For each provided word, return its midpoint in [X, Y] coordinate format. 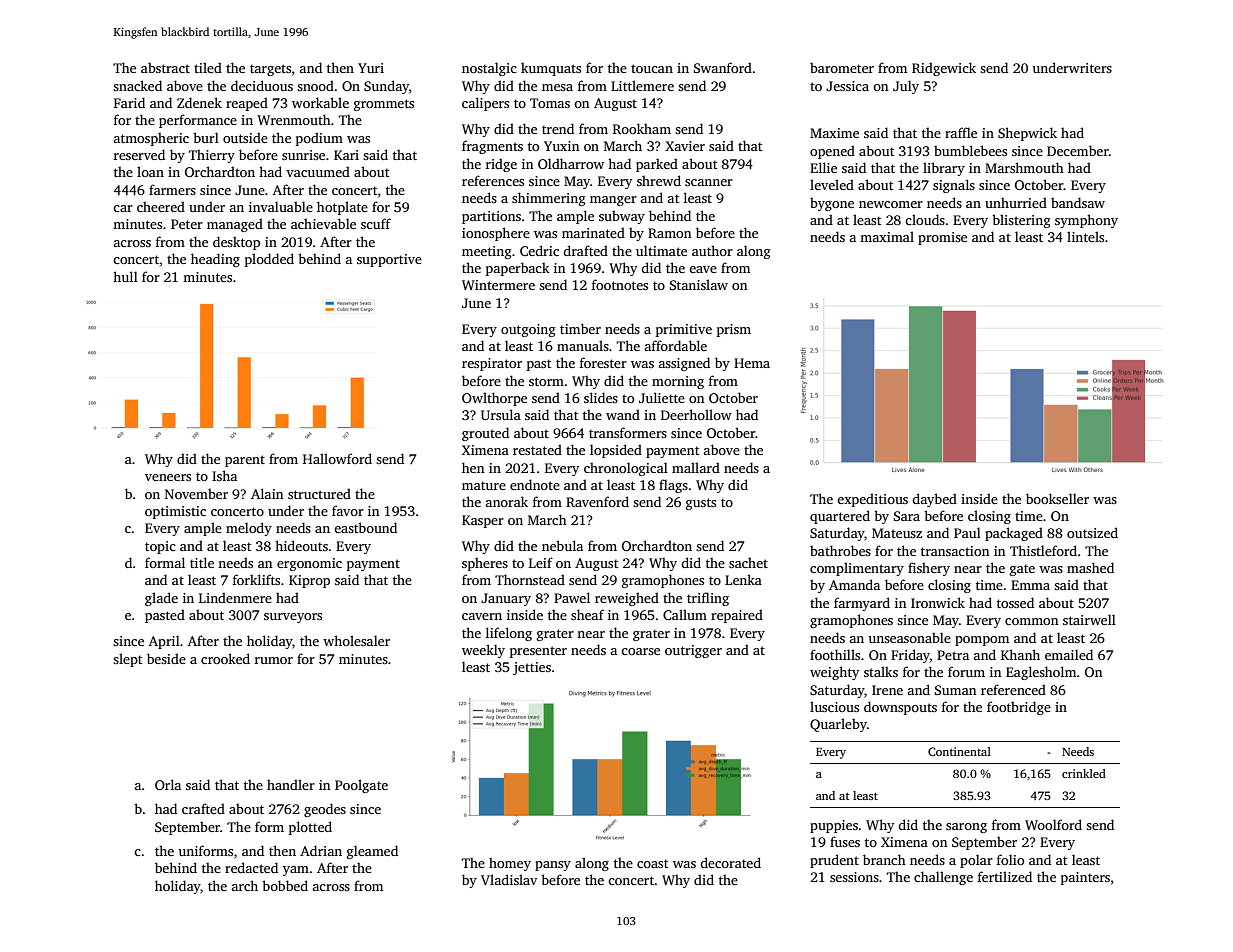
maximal [887, 236]
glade [161, 599]
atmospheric [151, 139]
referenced [1013, 689]
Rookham [642, 128]
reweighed [627, 599]
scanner [709, 182]
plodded [269, 260]
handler [291, 784]
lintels [1085, 236]
